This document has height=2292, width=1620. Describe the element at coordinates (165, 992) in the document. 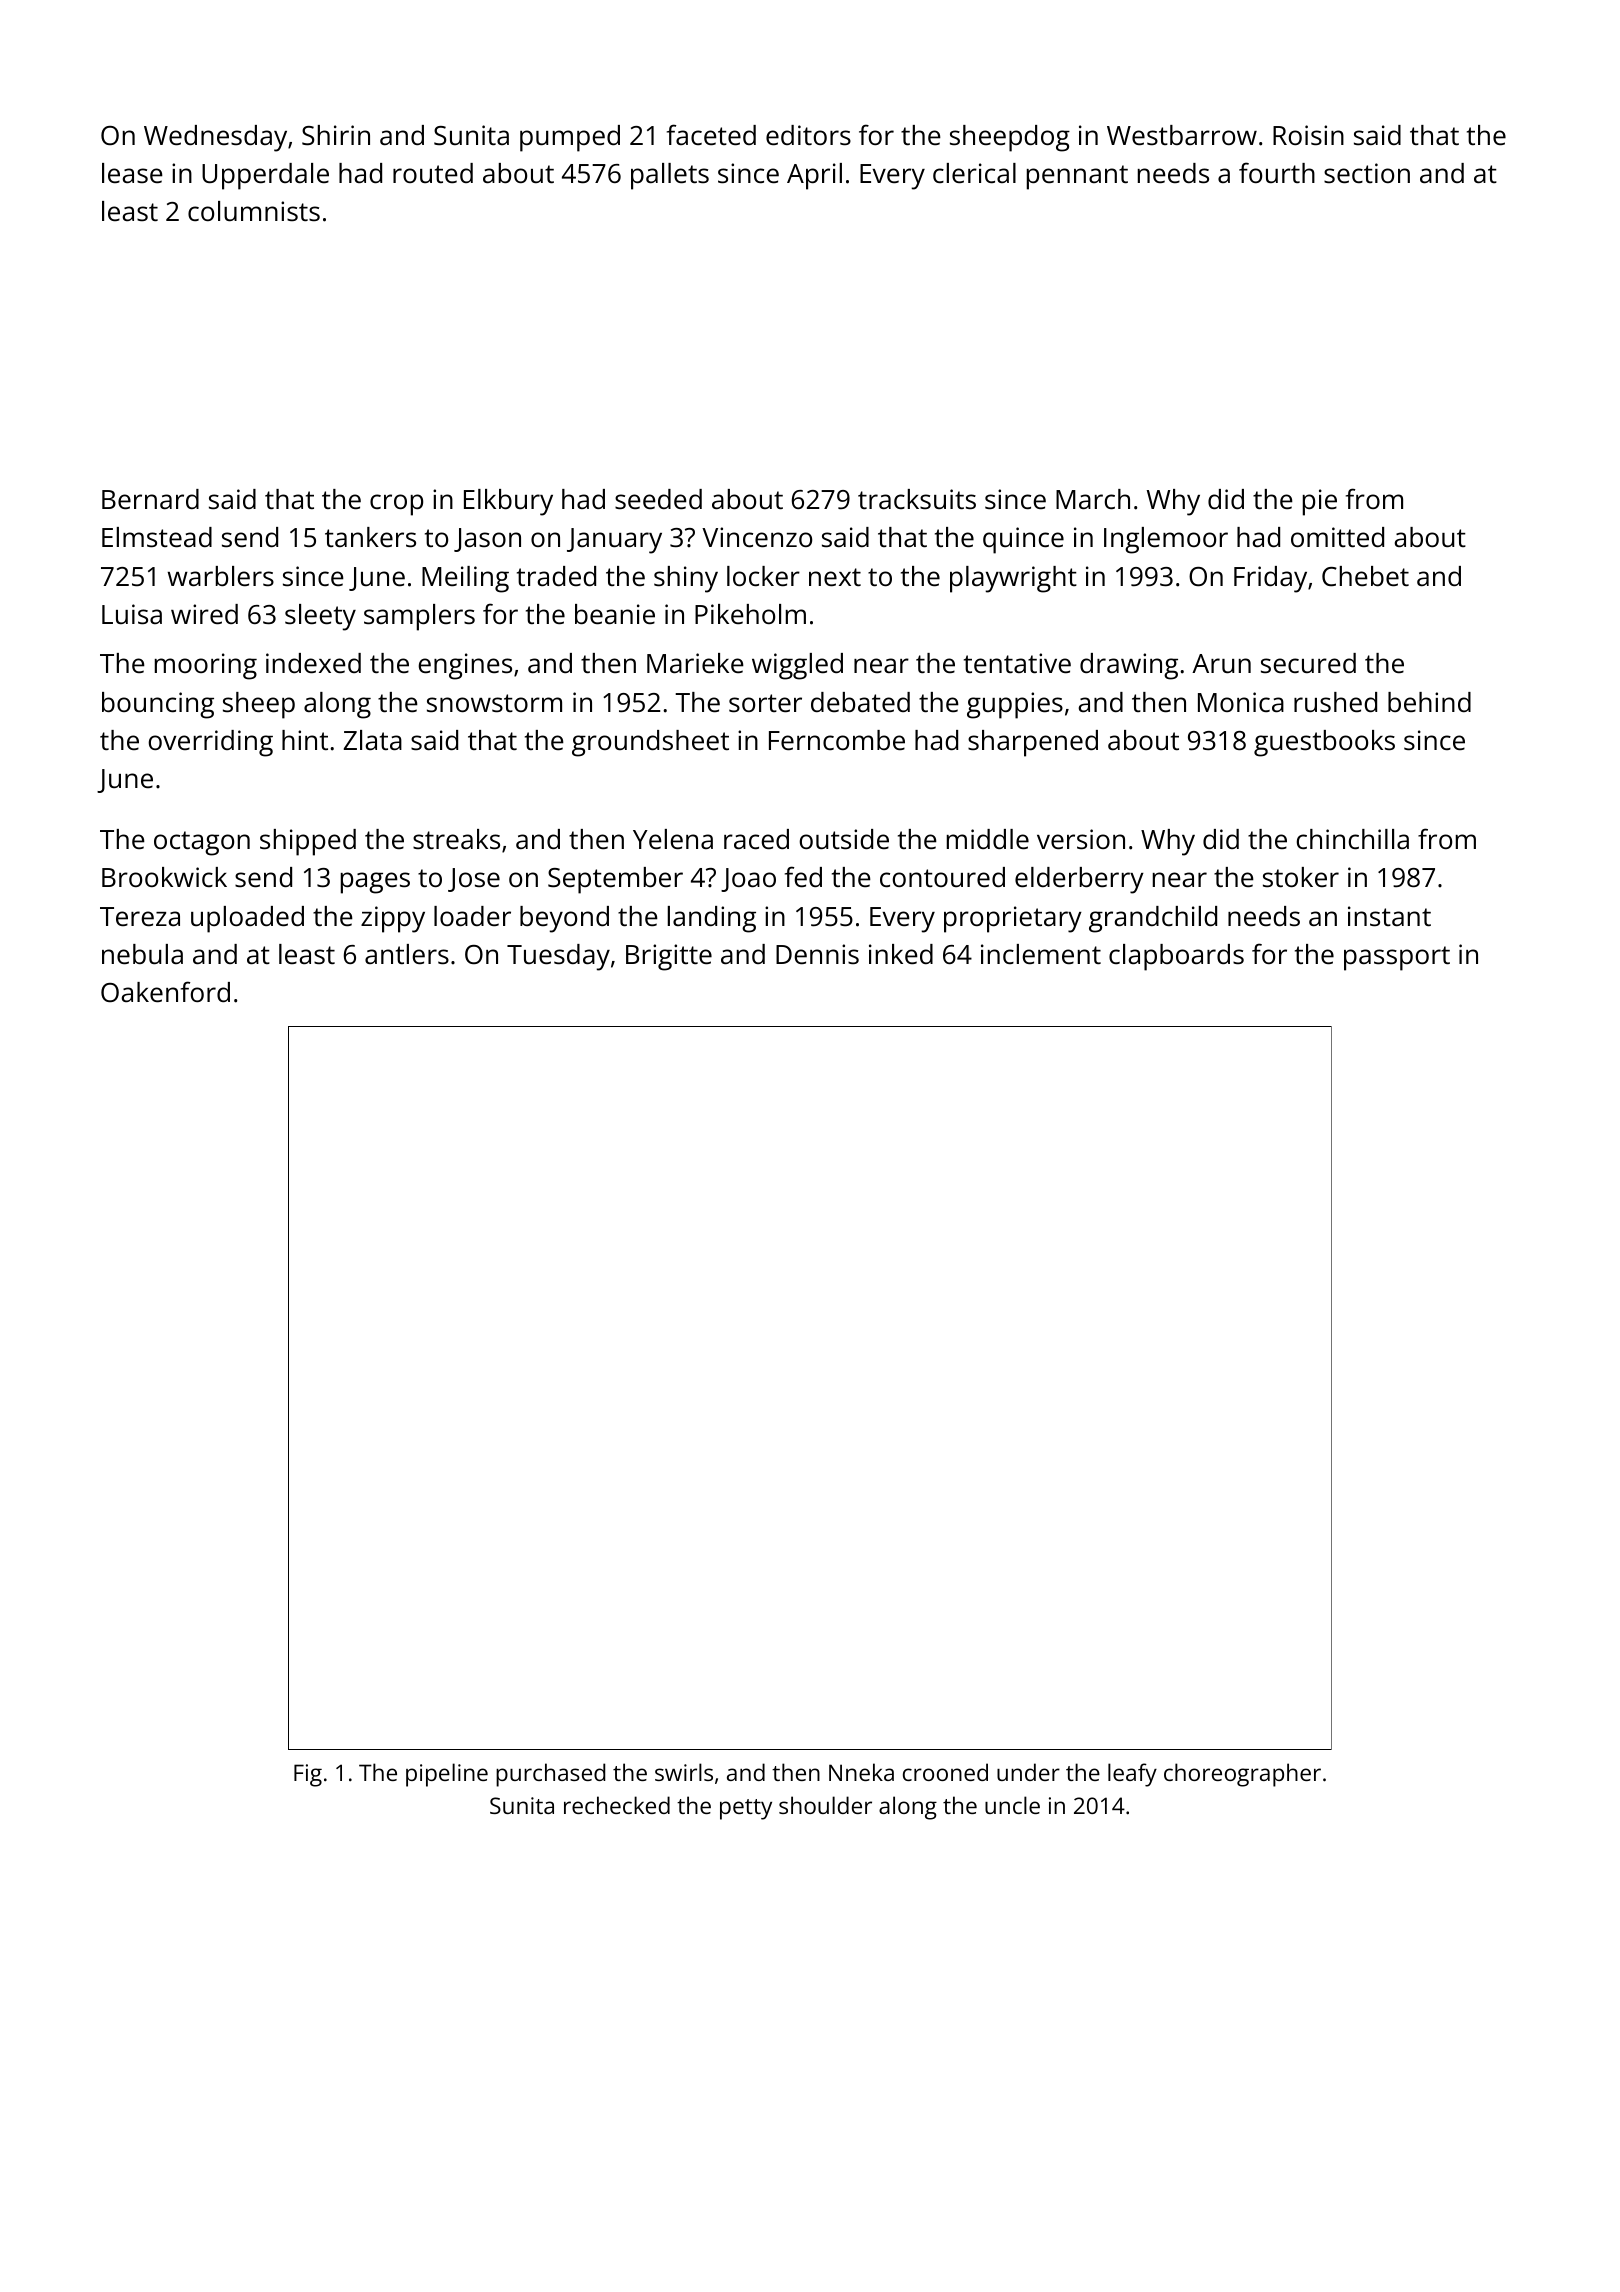

I see `Oakenford` at that location.
